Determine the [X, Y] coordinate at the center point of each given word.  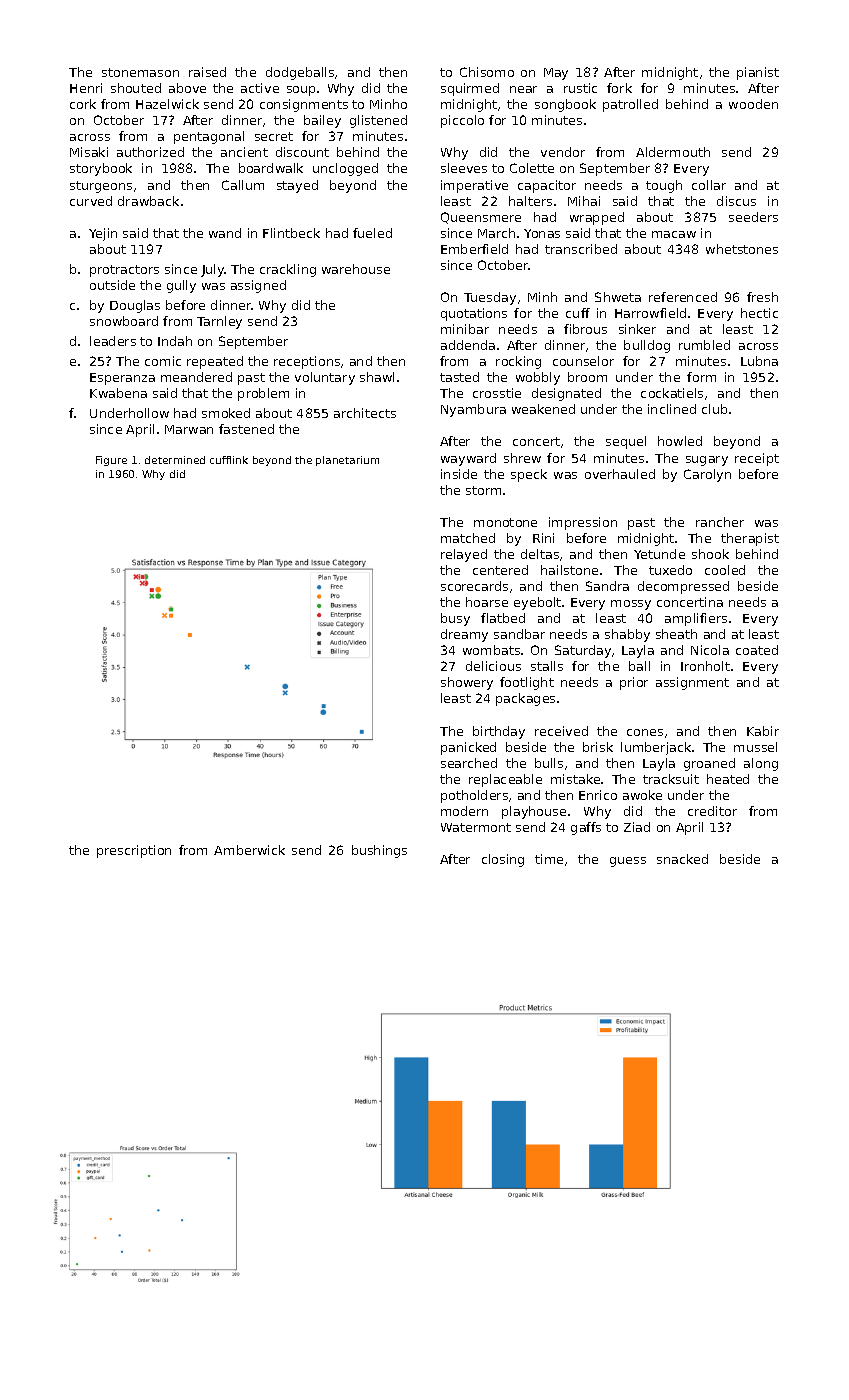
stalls [547, 666]
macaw [674, 234]
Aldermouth [673, 152]
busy [455, 619]
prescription [134, 851]
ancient [244, 152]
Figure [111, 461]
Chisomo [487, 72]
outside [112, 285]
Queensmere [481, 218]
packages [525, 699]
